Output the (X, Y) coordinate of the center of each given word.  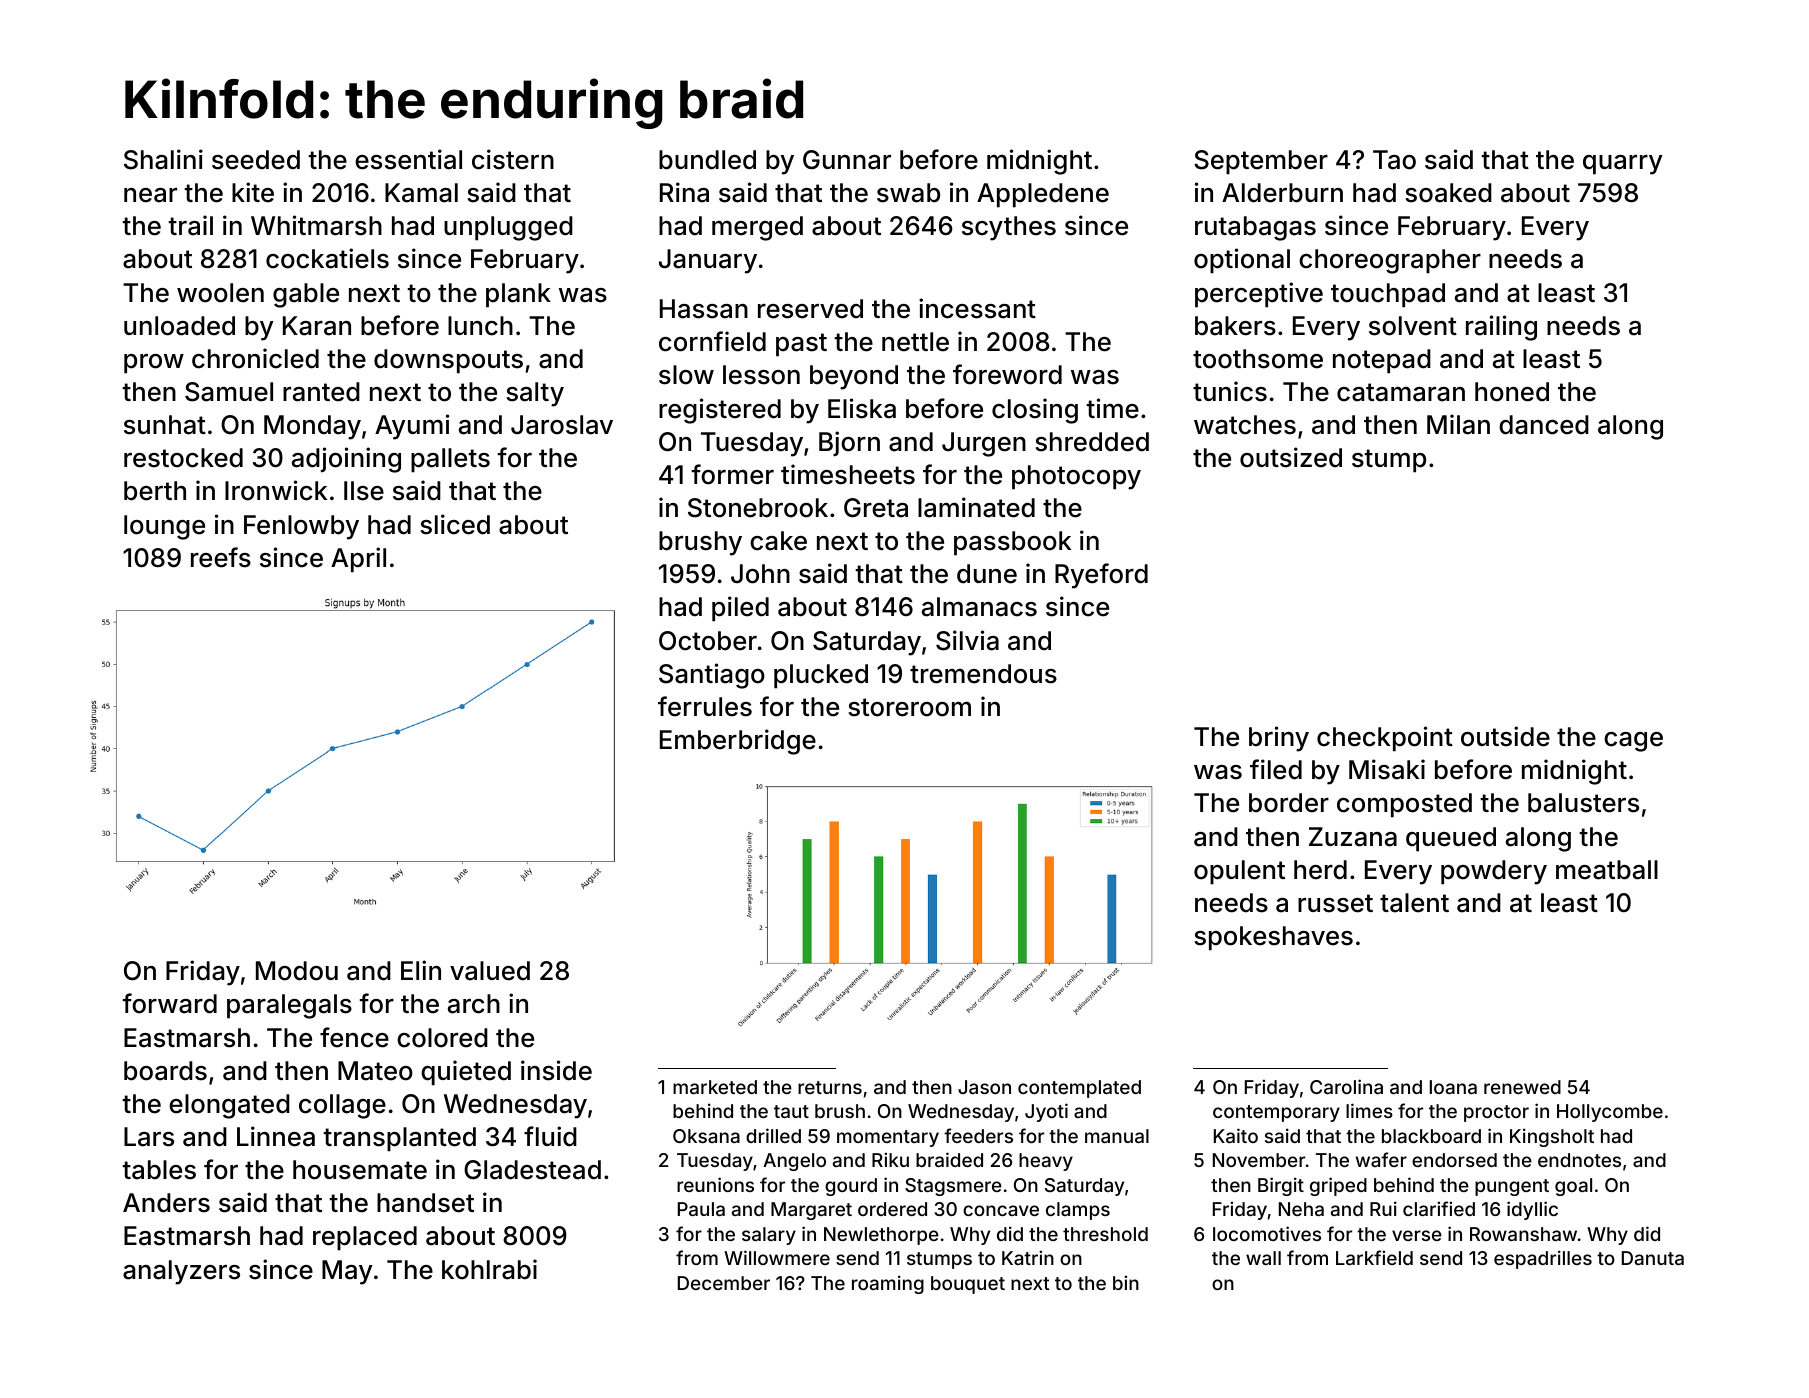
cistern (513, 159)
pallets (450, 460)
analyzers (181, 1272)
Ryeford (1101, 576)
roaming (888, 1284)
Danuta (1653, 1258)
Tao (1394, 160)
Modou (297, 971)
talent (1414, 903)
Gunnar (847, 160)
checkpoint (1385, 739)
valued (490, 971)
